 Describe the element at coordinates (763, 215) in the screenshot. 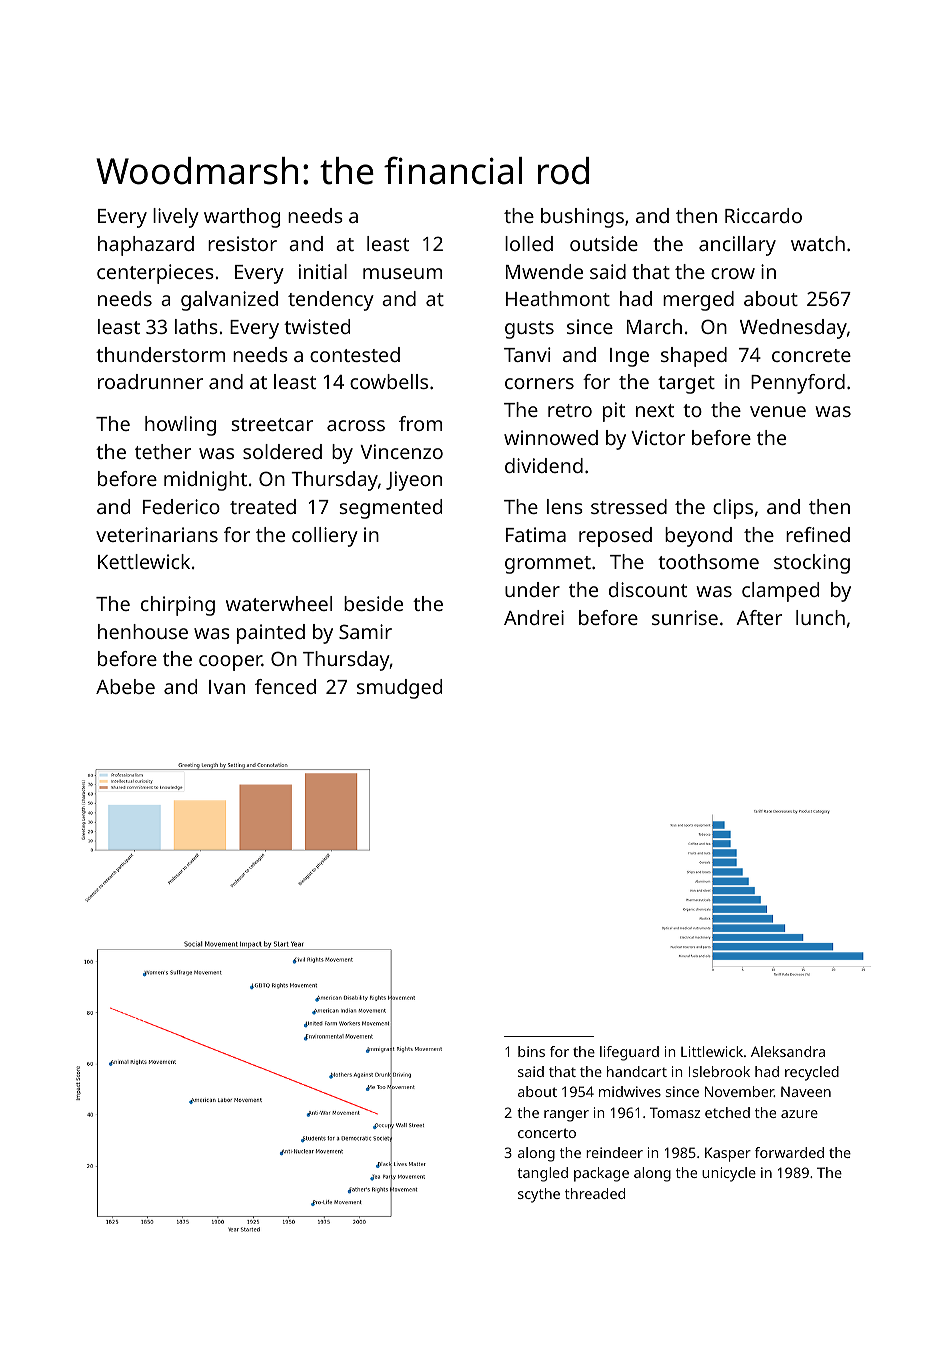

I see `Riccardo` at that location.
